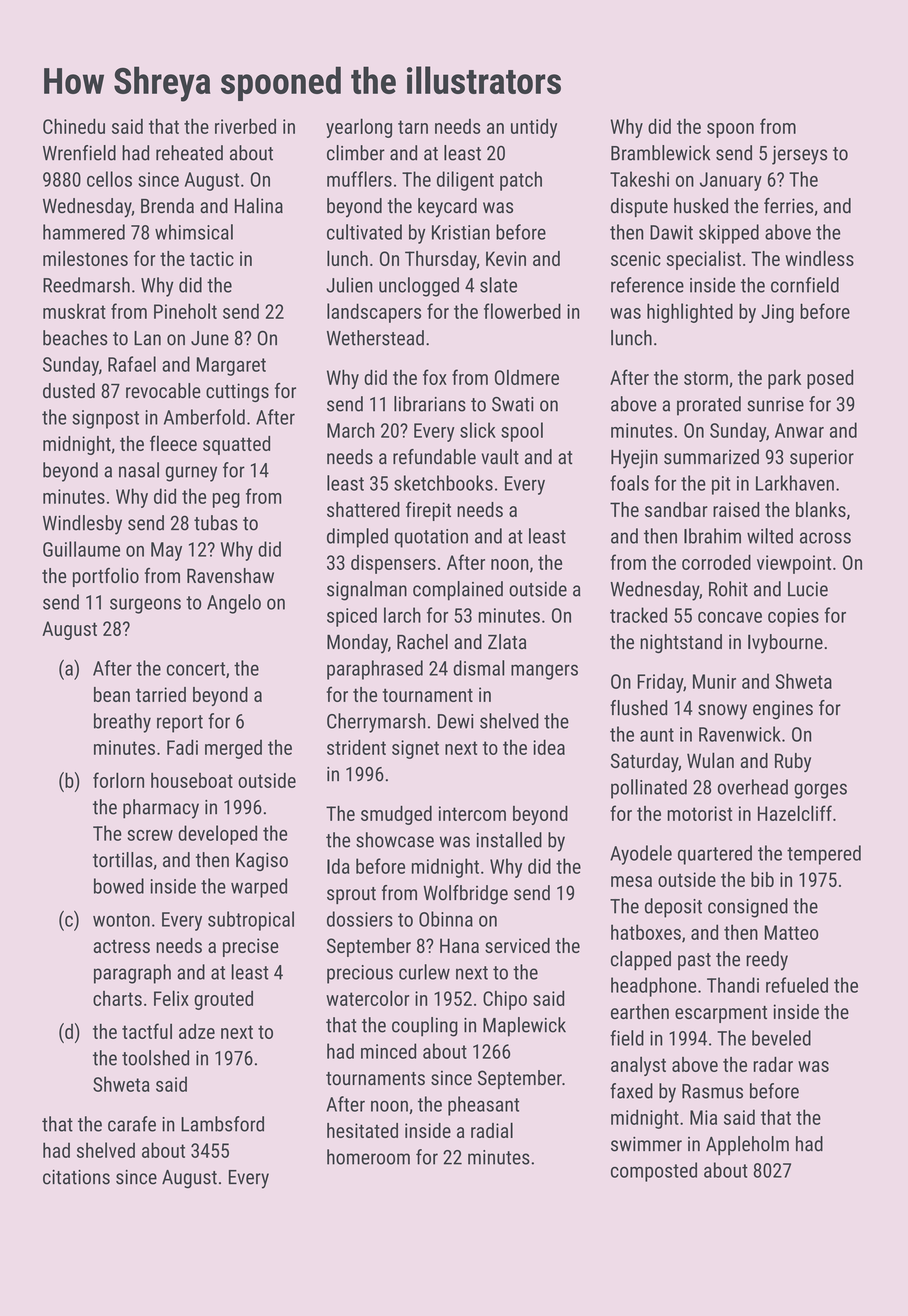 The height and width of the screenshot is (1316, 908). I want to click on bowed, so click(119, 886).
